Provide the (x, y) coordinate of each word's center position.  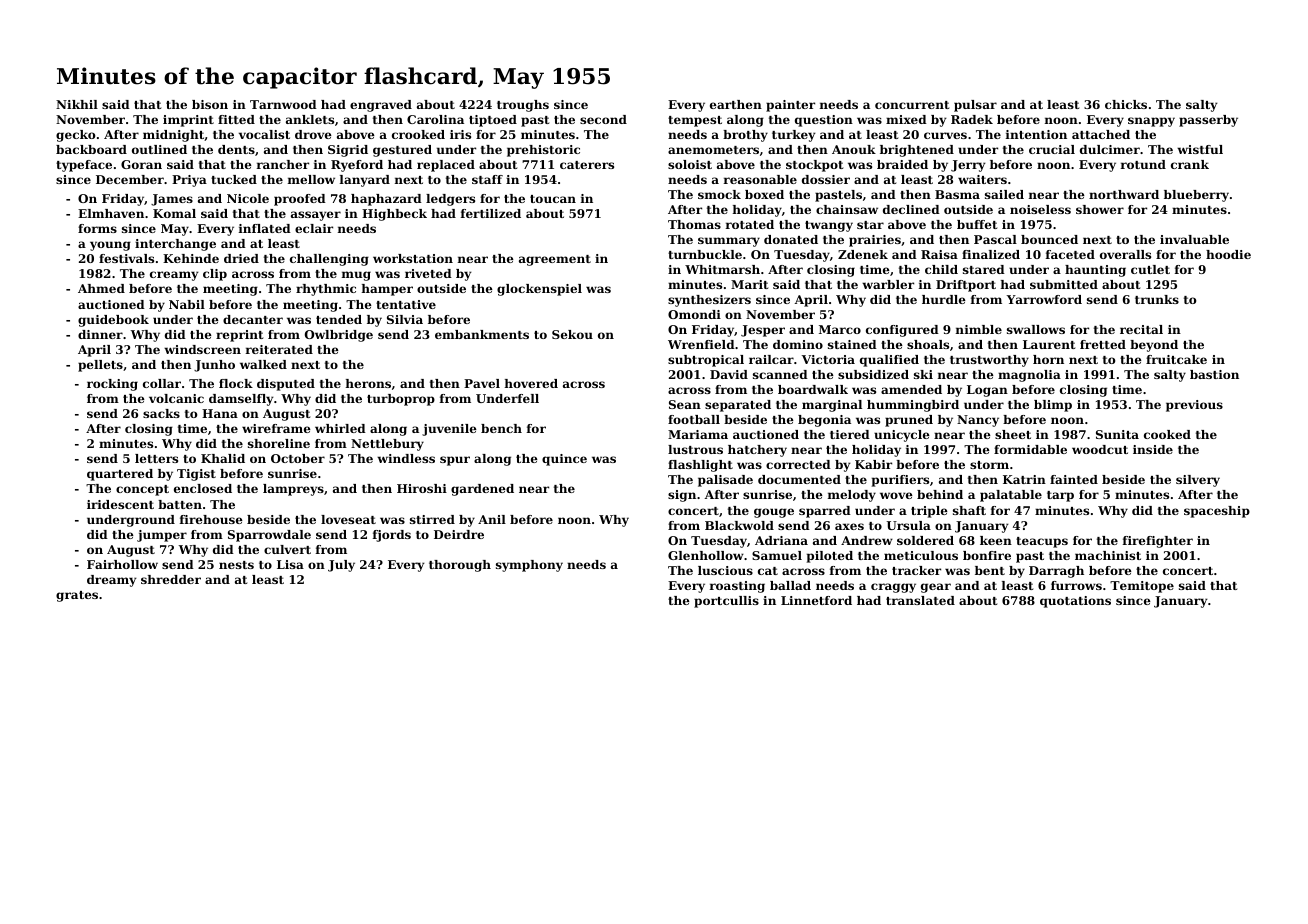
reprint (239, 336)
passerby (1208, 121)
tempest (695, 121)
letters (156, 458)
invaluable (1194, 239)
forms (97, 228)
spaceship (1217, 512)
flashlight (700, 466)
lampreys (293, 490)
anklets (310, 119)
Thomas (694, 224)
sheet (1013, 434)
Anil (492, 519)
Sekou (572, 334)
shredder (171, 579)
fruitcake (1176, 359)
